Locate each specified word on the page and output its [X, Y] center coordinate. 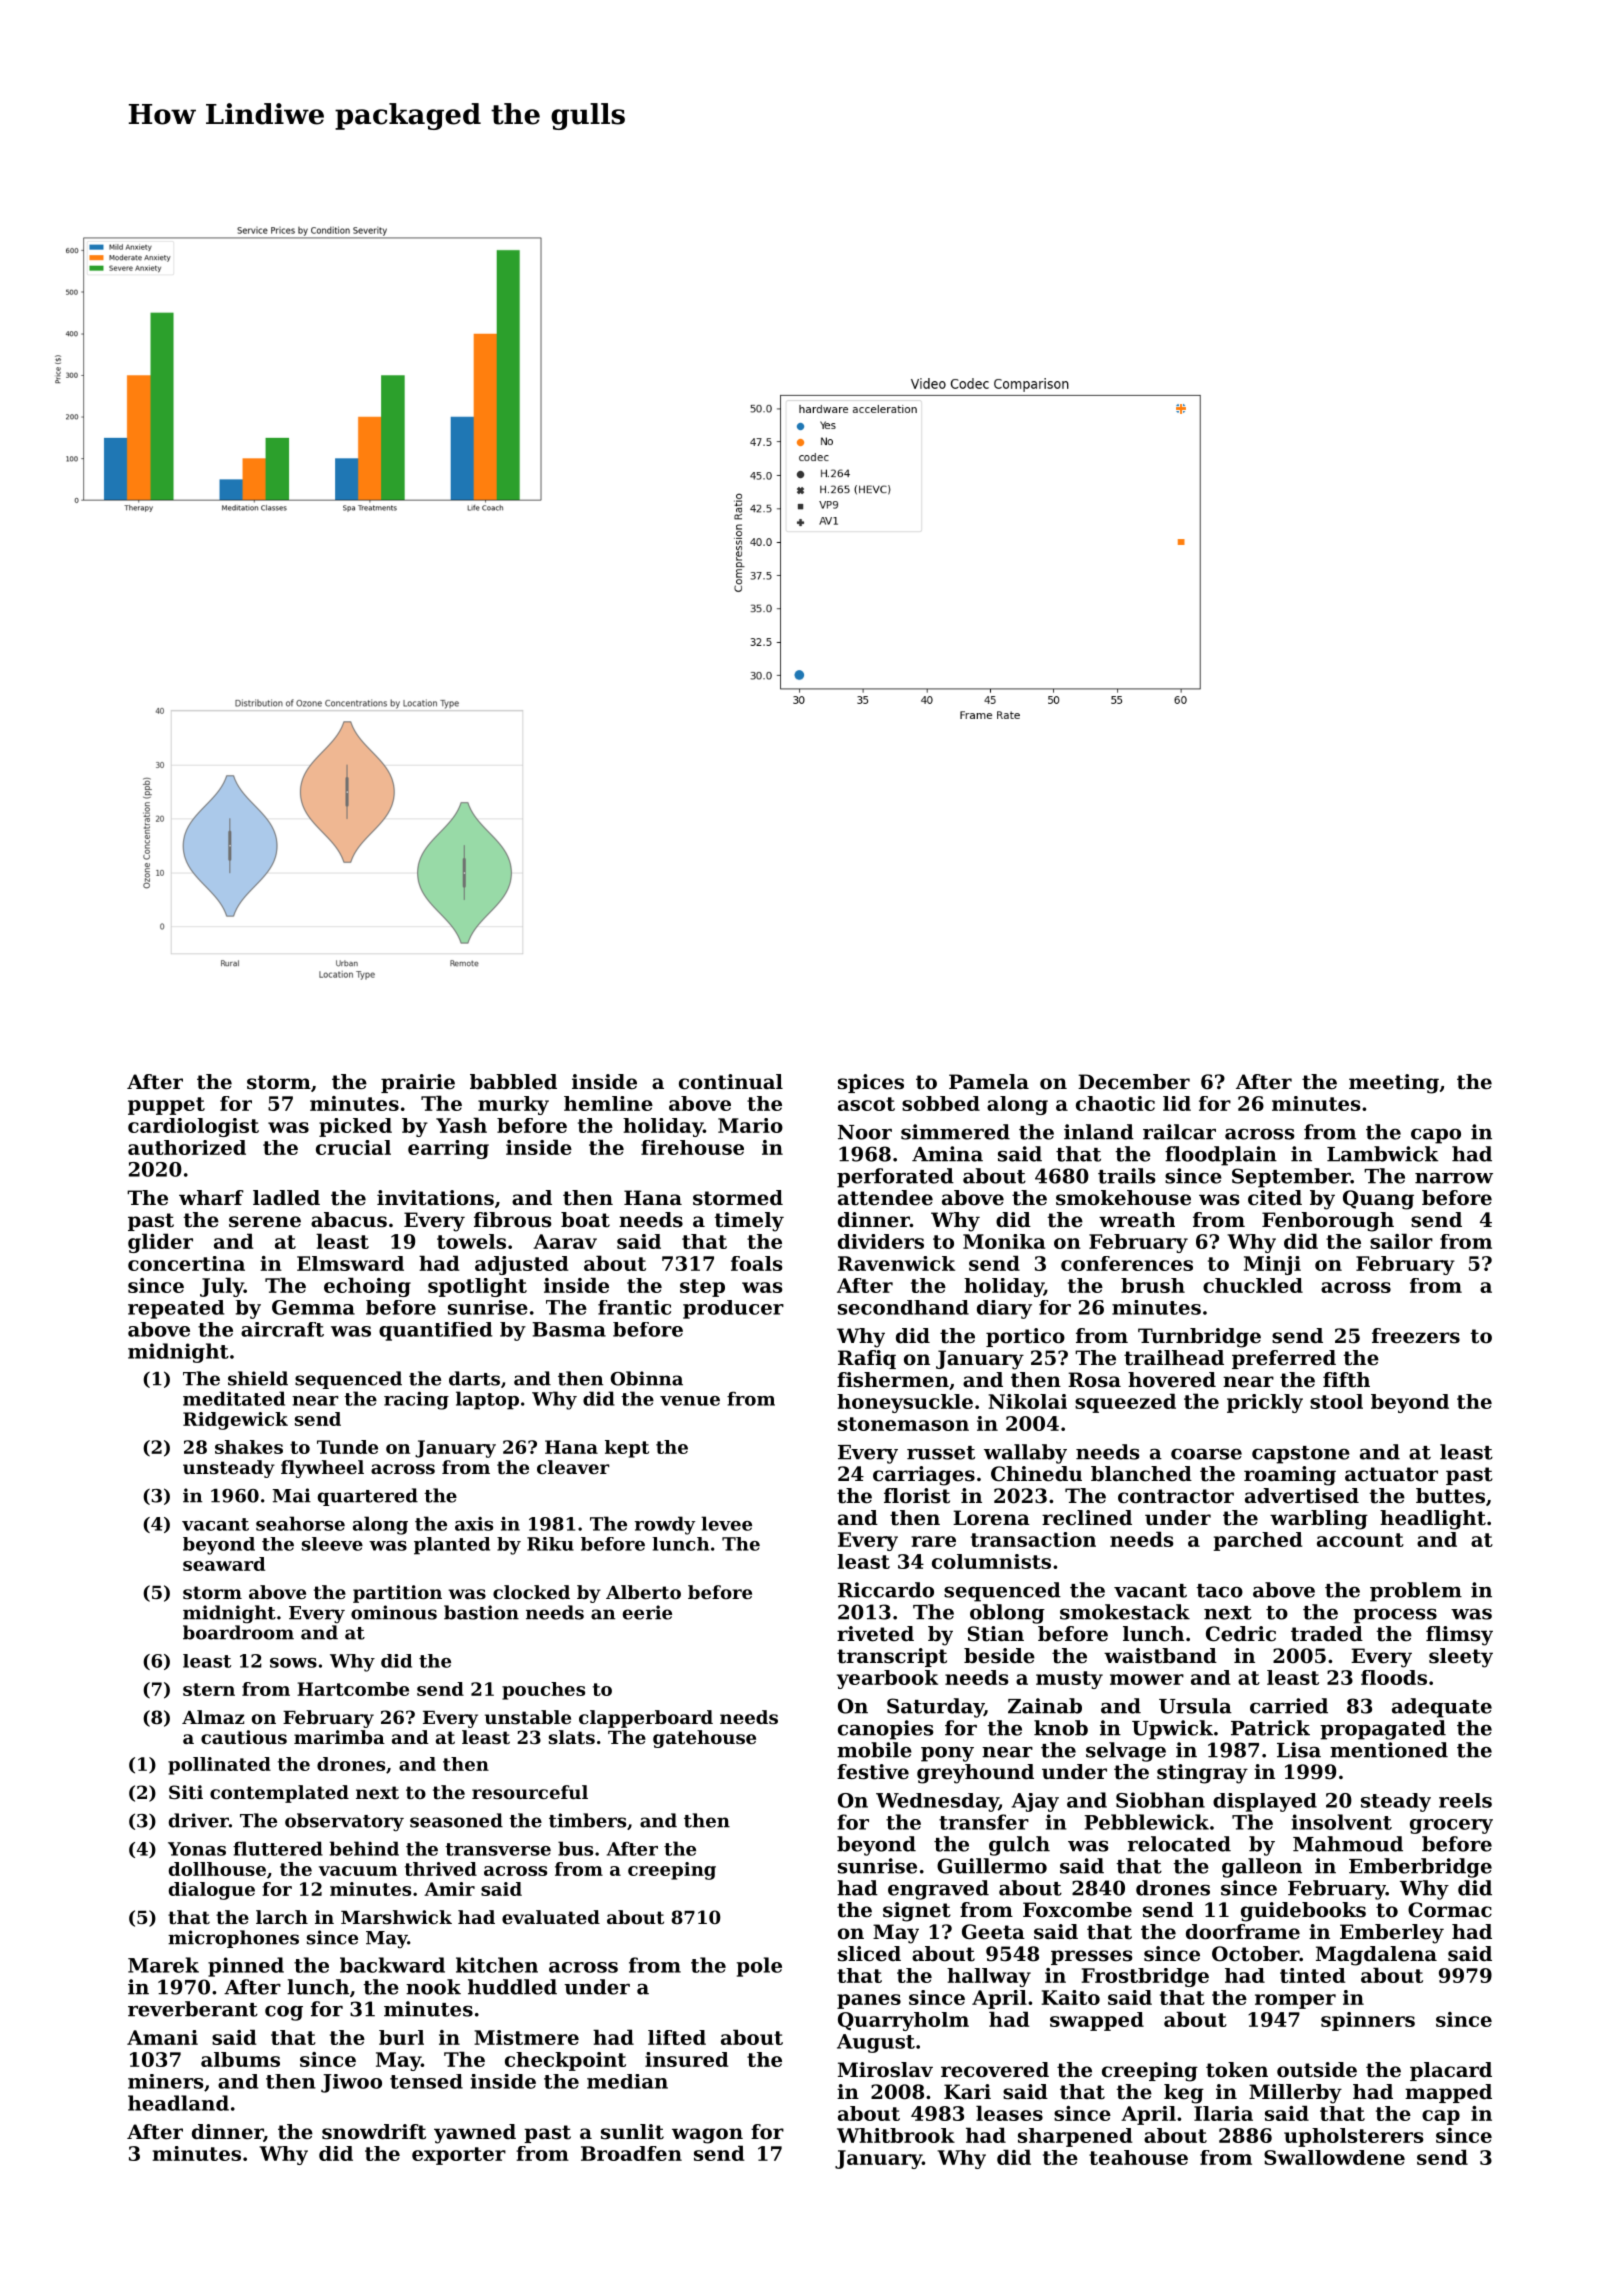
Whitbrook [896, 2135]
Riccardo [886, 1590]
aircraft [282, 1329]
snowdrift [374, 2132]
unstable [528, 1717]
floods [1394, 1677]
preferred [1284, 1359]
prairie [418, 1083]
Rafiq [867, 1359]
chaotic [1115, 1103]
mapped [1448, 2093]
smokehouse [1123, 1198]
